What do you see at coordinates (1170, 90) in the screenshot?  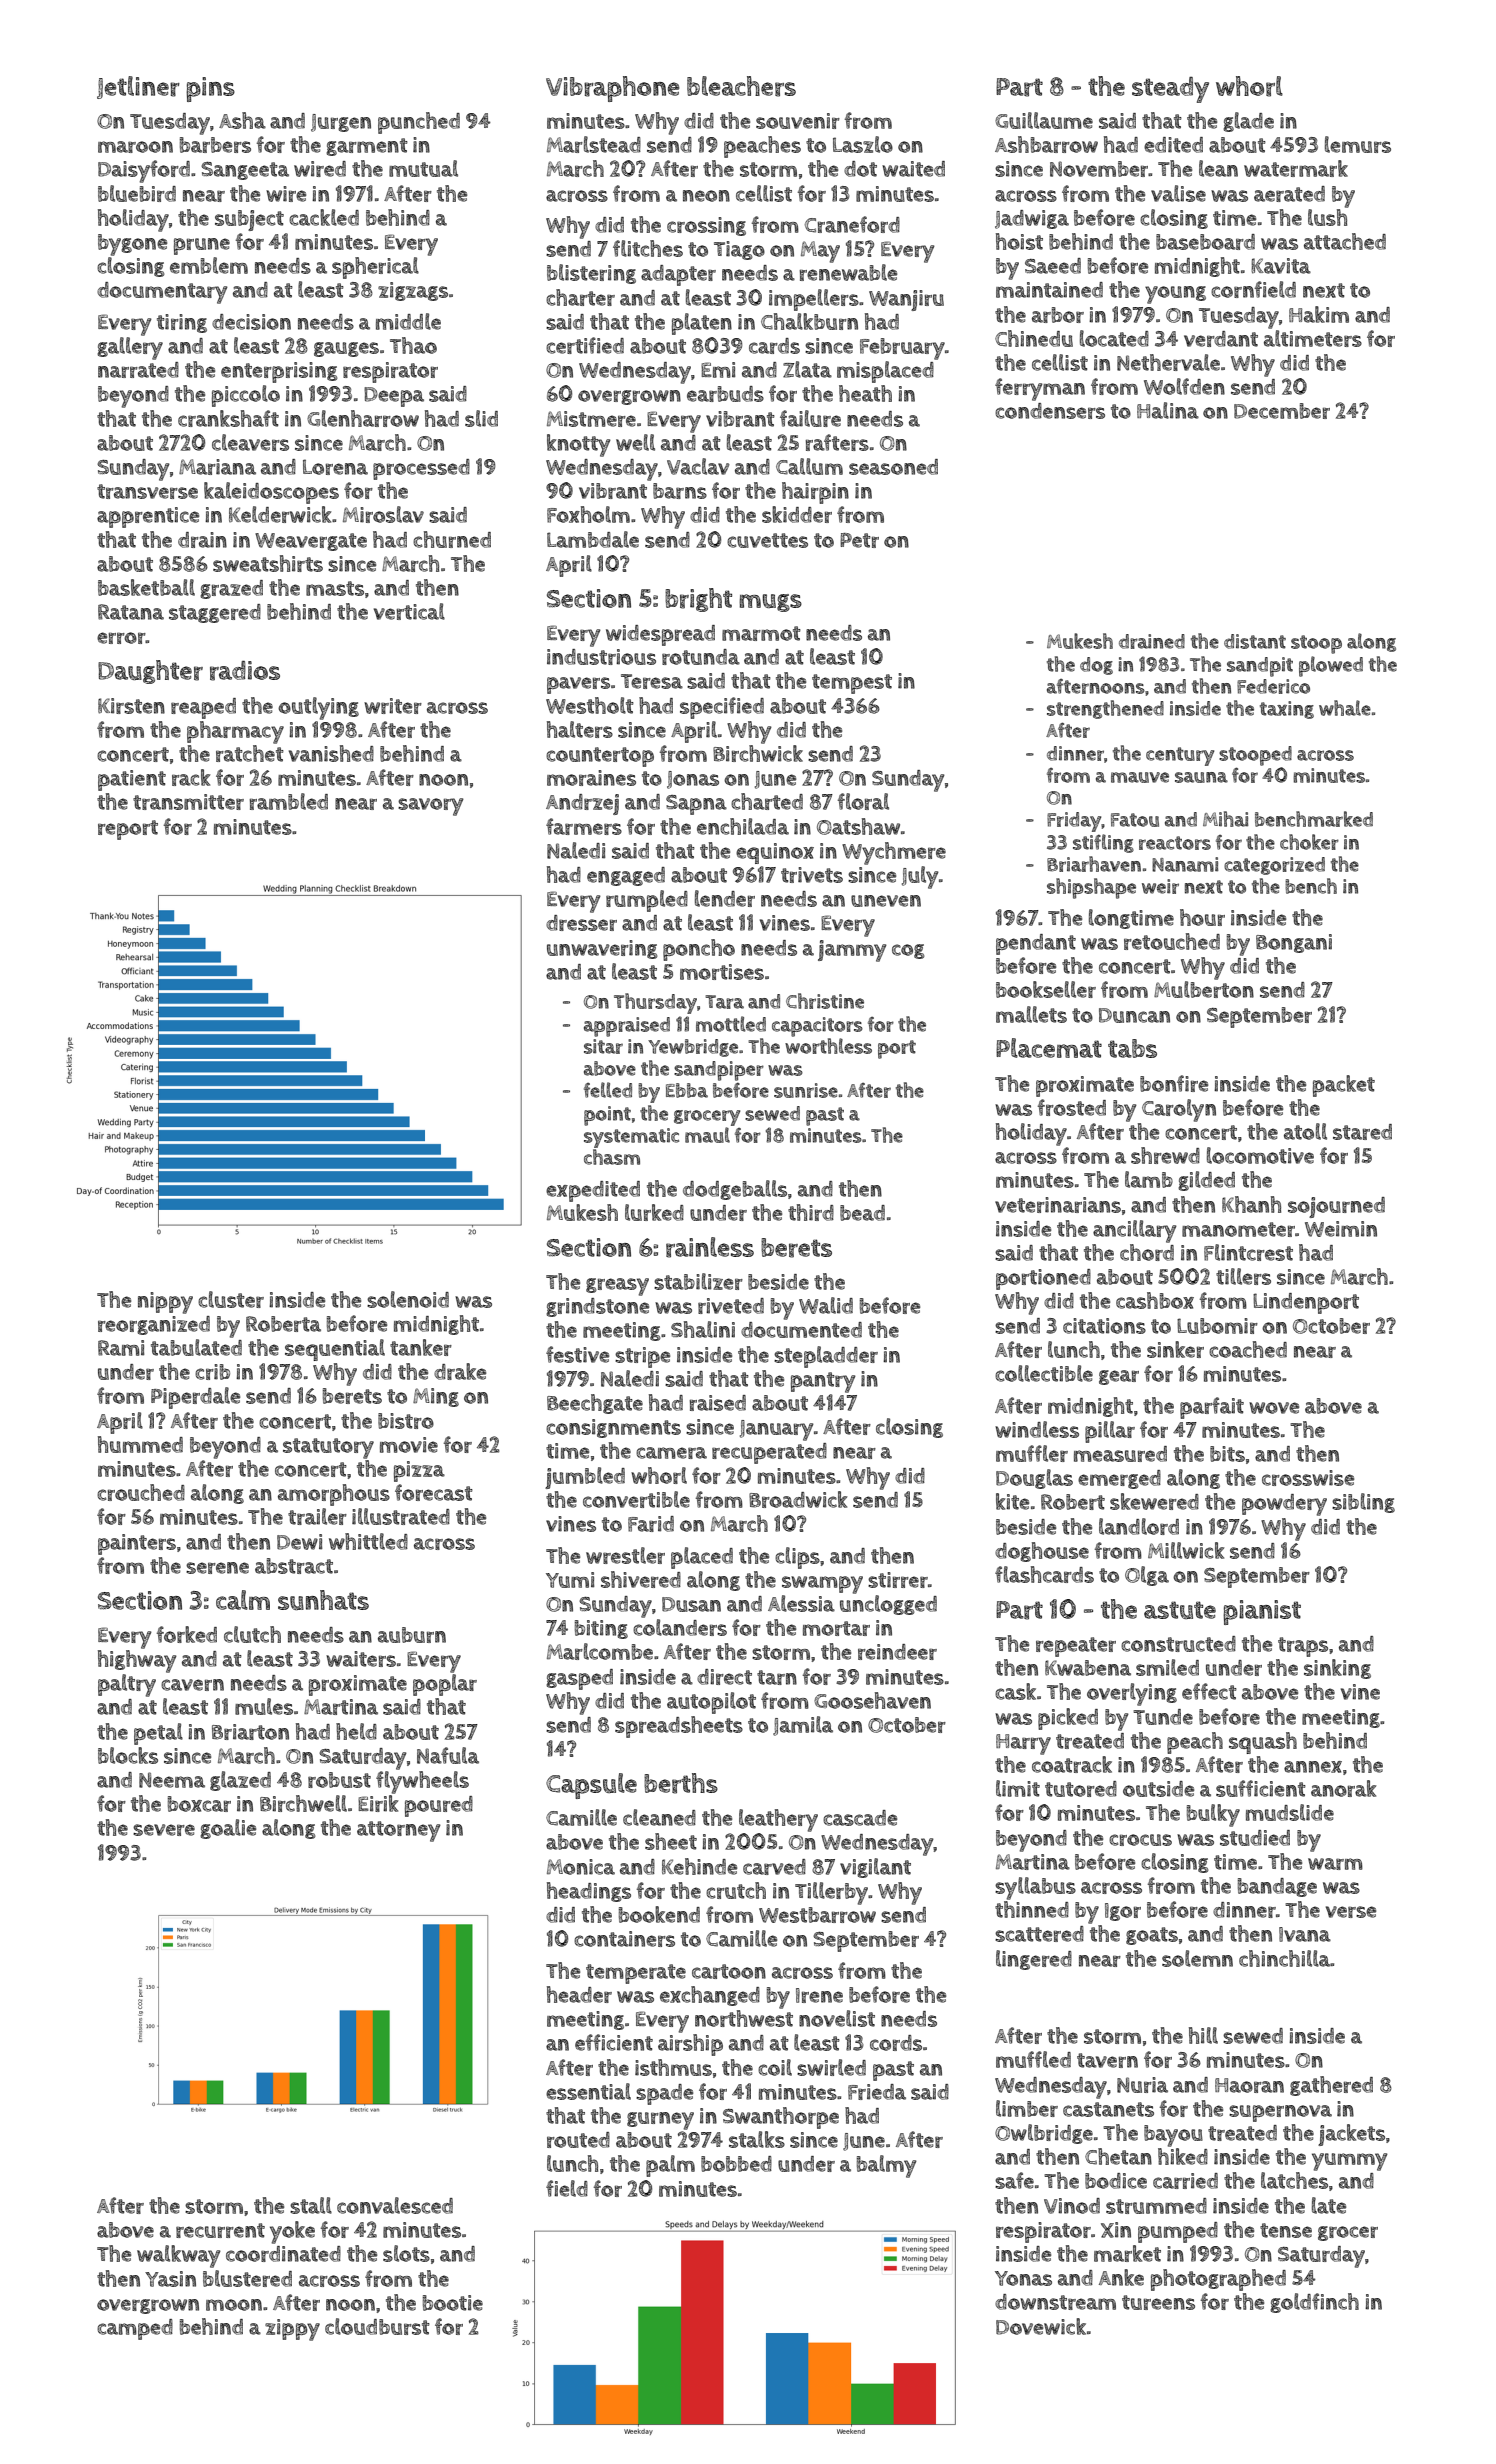 I see `steady` at bounding box center [1170, 90].
